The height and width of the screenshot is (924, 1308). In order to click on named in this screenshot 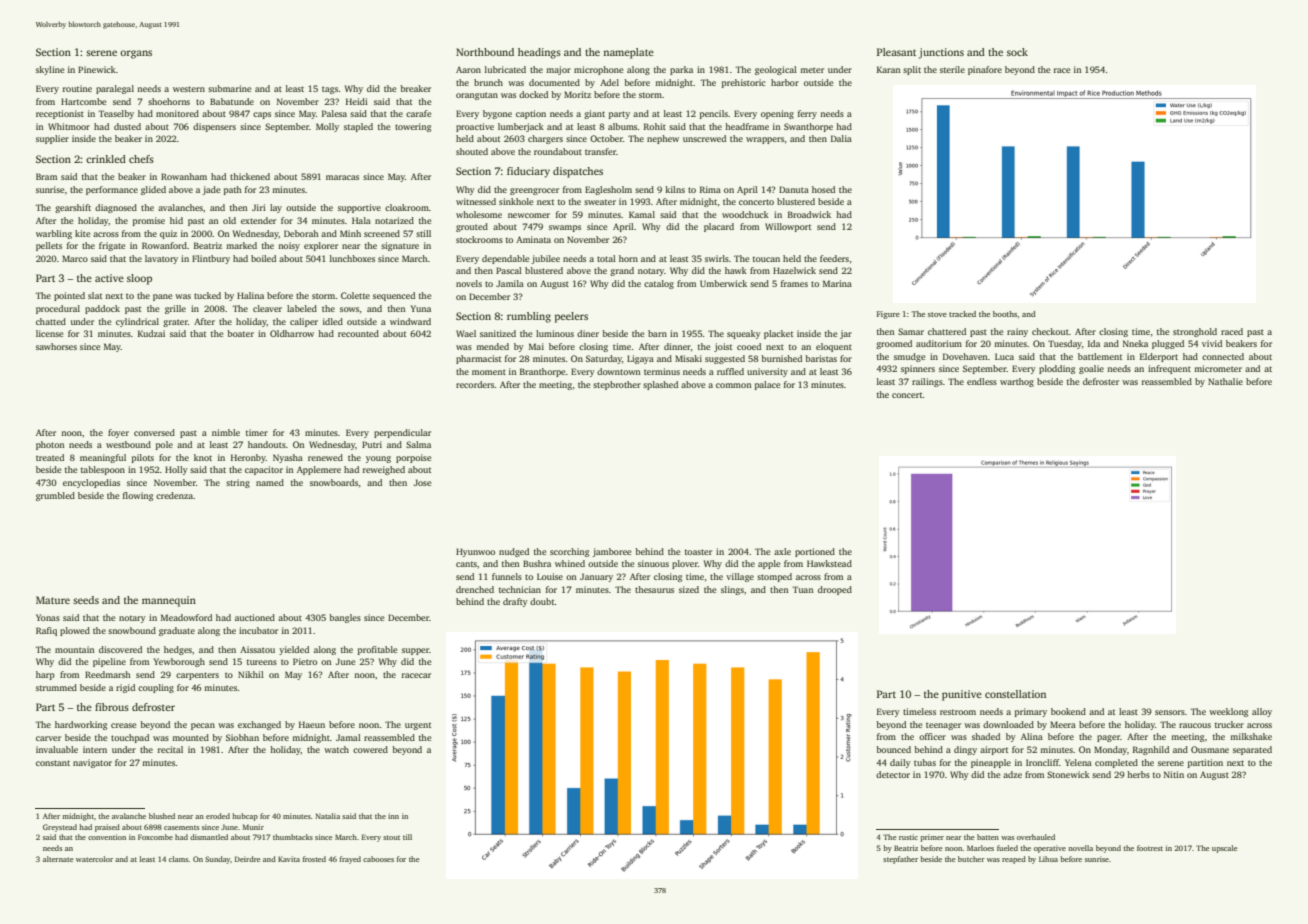, I will do `click(270, 482)`.
